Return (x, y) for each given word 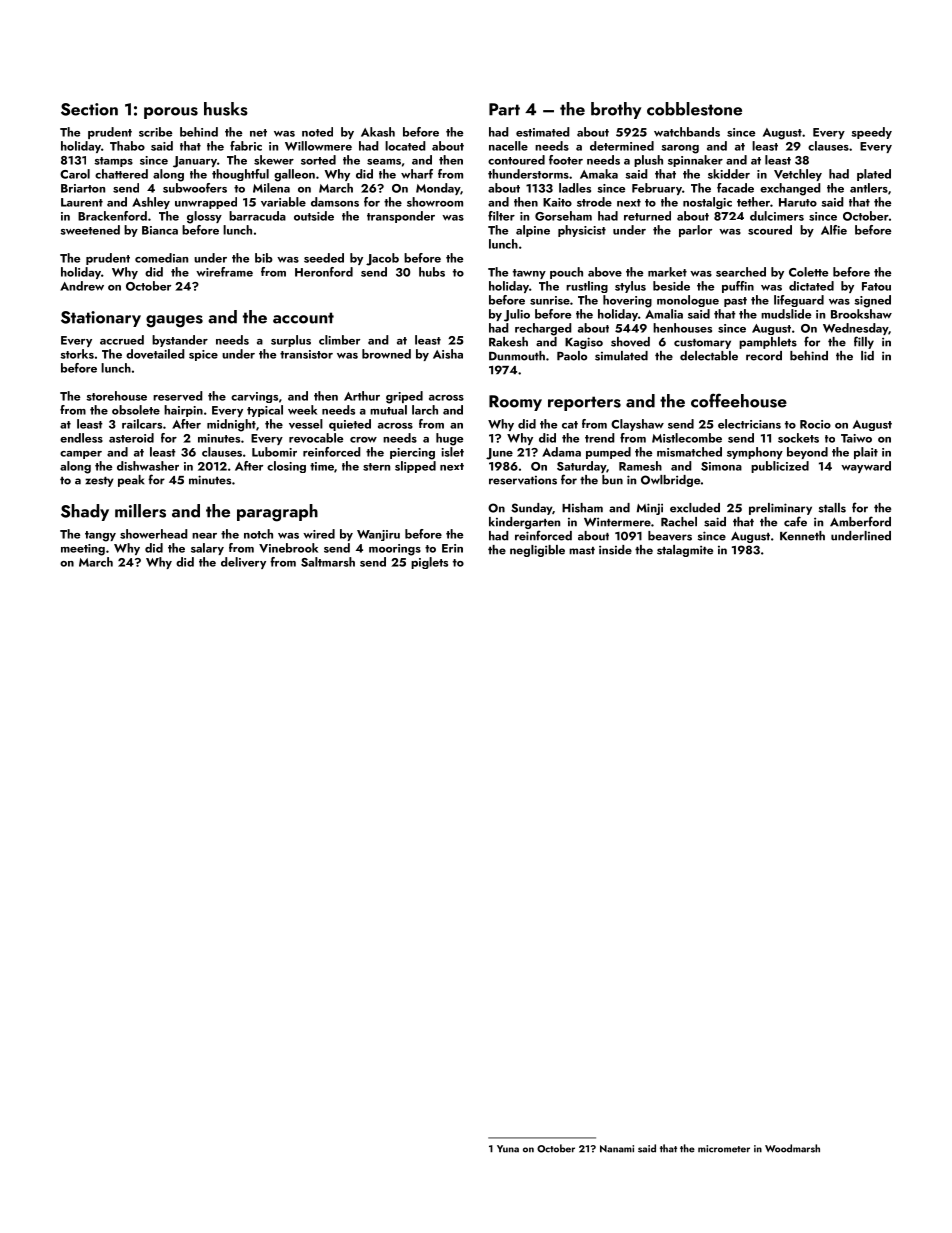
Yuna (508, 1149)
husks (226, 109)
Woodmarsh (792, 1148)
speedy (871, 133)
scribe (155, 132)
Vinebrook (288, 548)
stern (376, 467)
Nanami (617, 1149)
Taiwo (856, 438)
